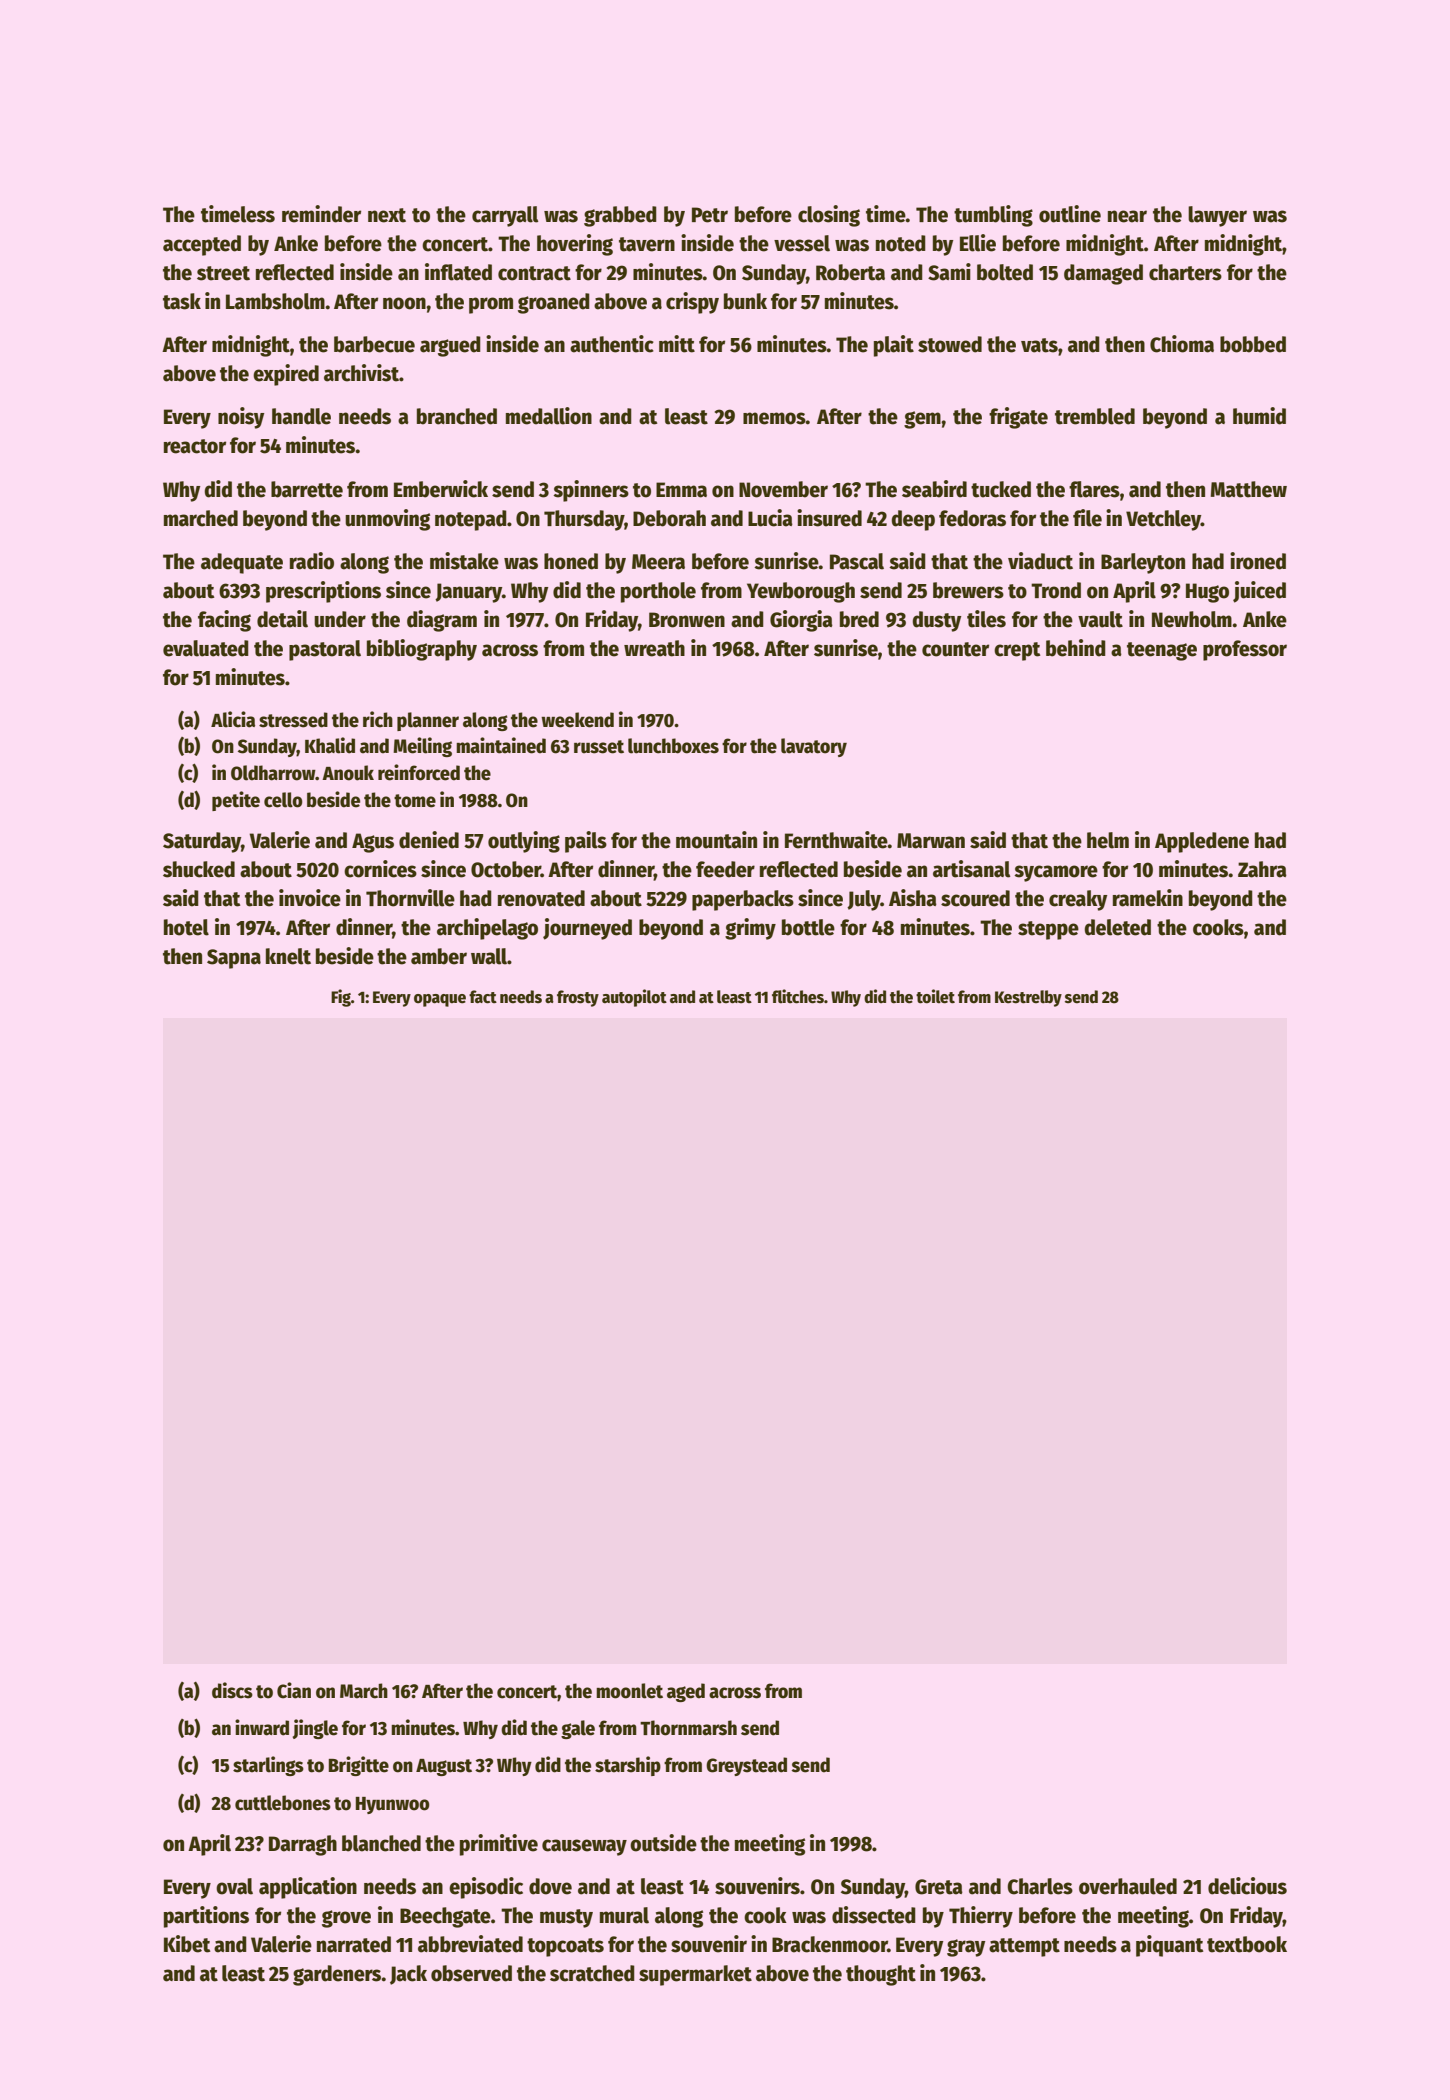  I want to click on moonlet, so click(629, 1691).
